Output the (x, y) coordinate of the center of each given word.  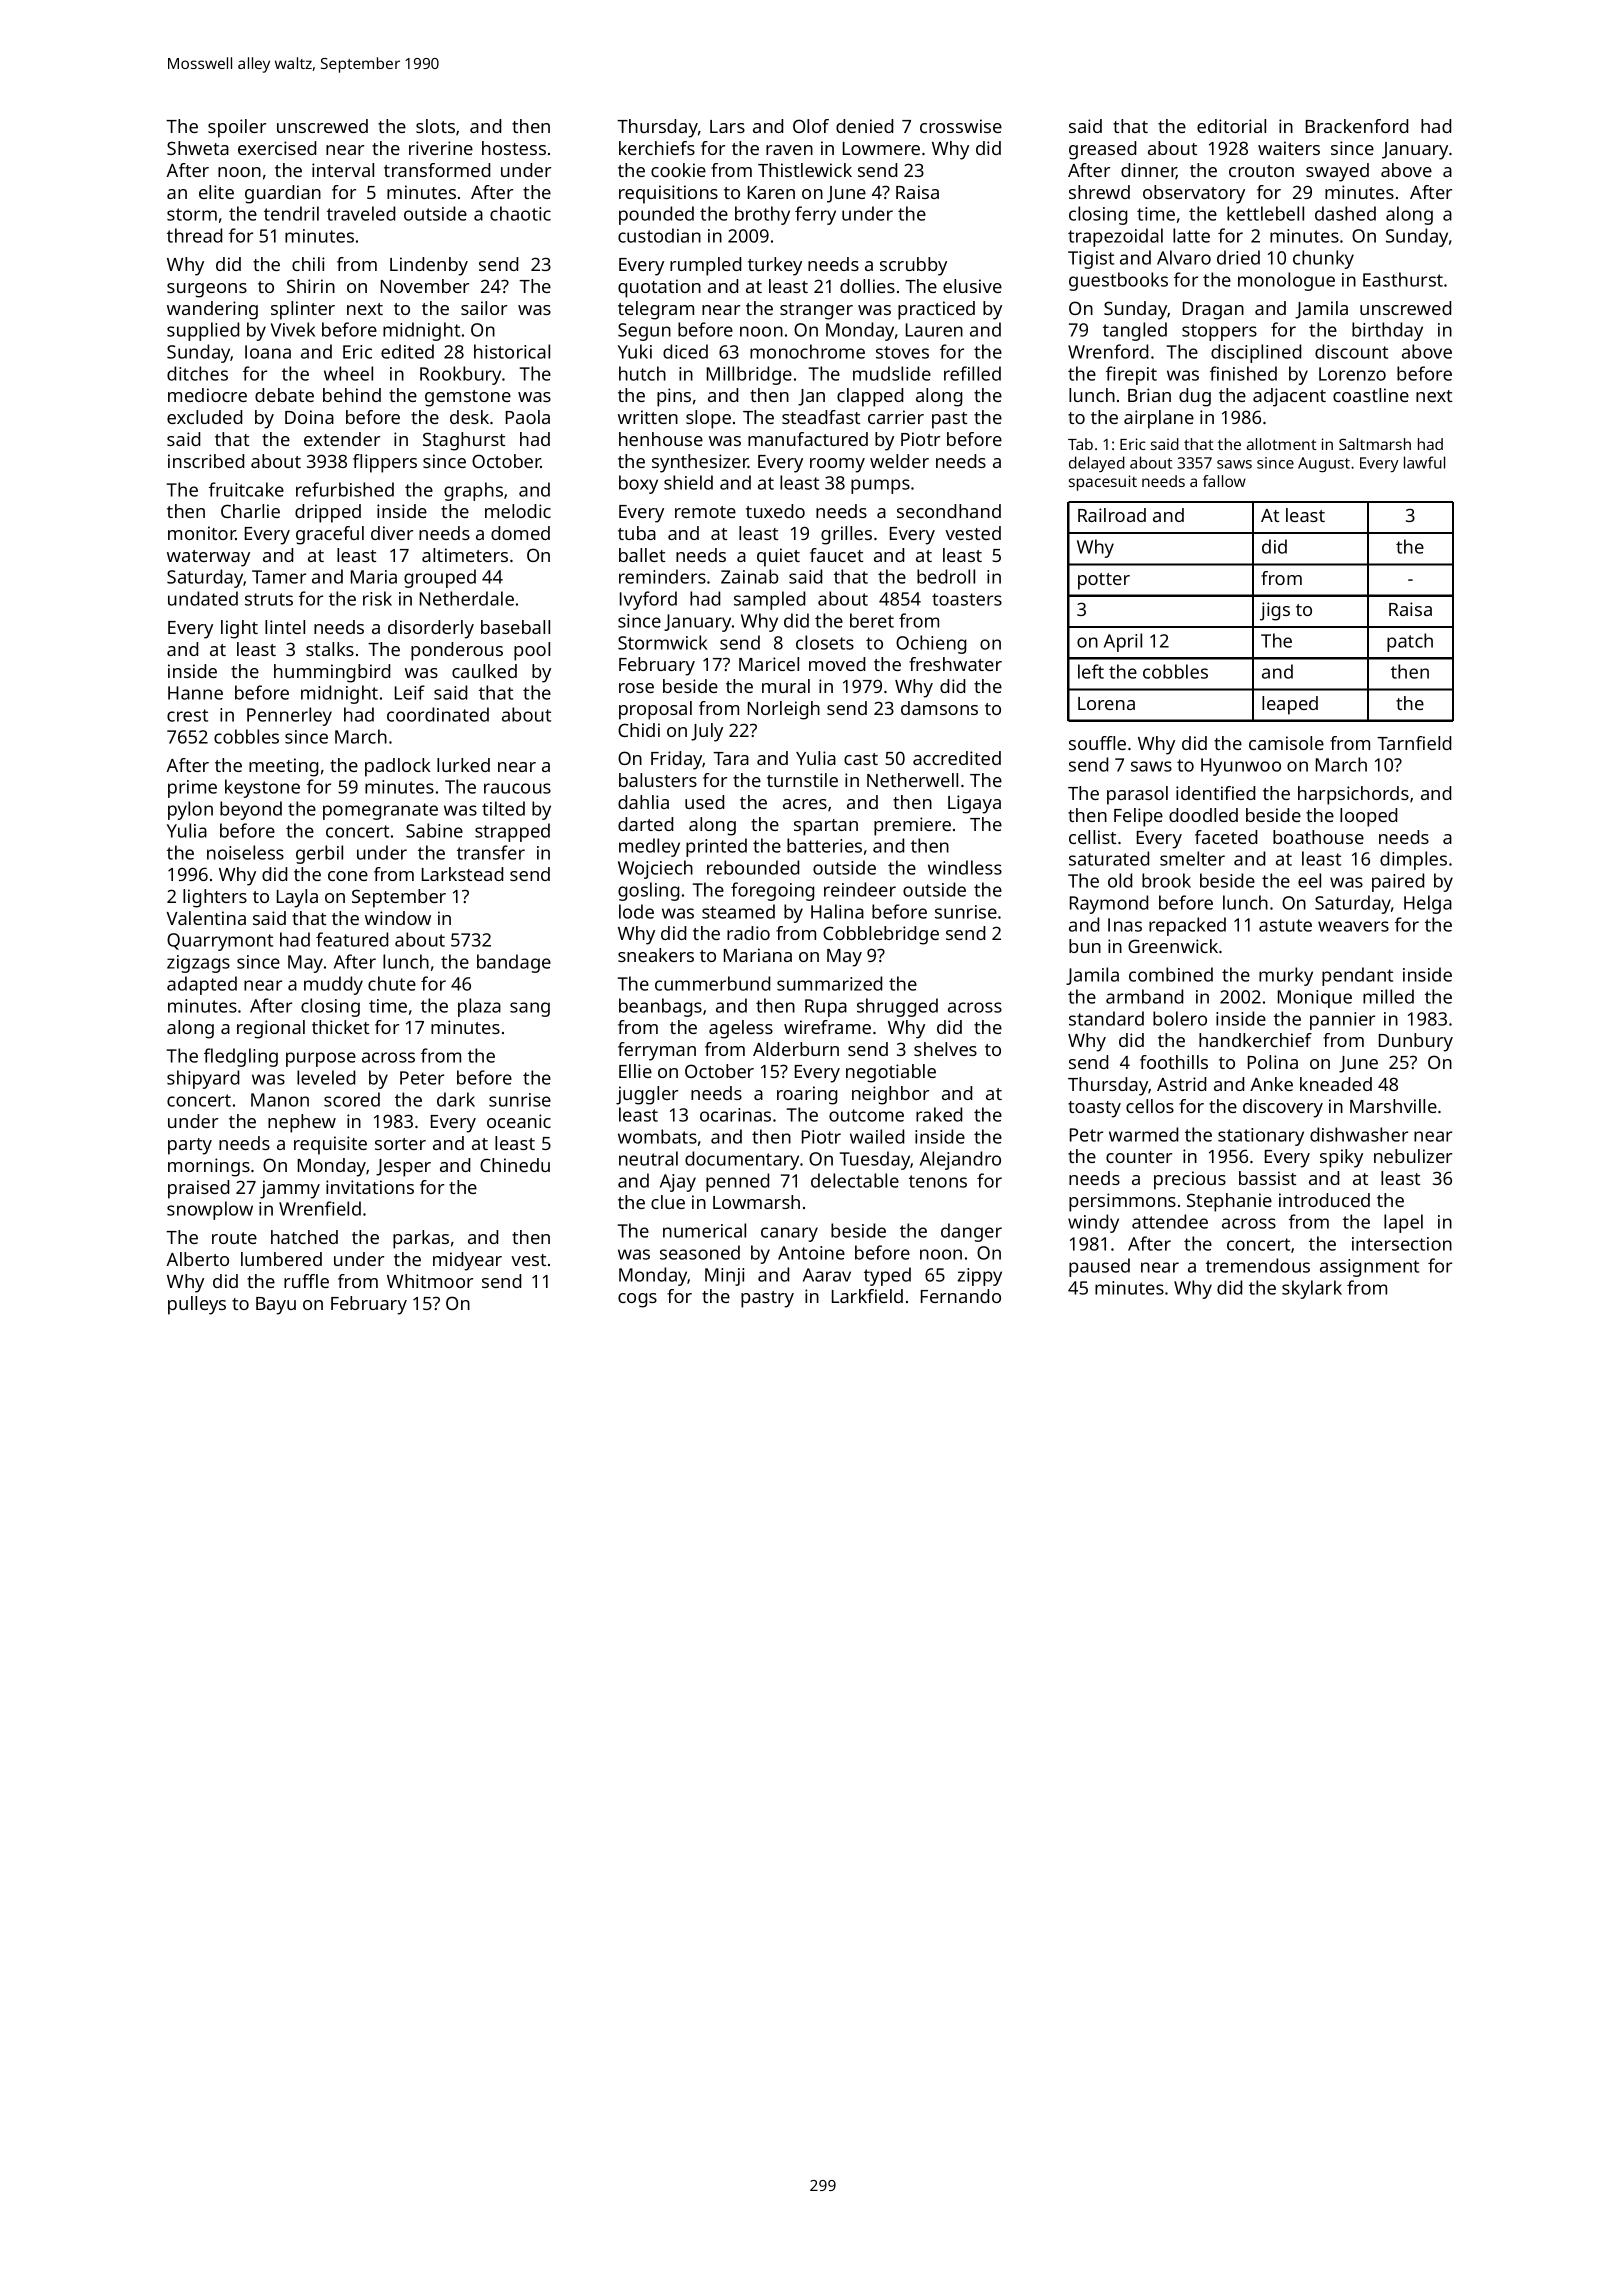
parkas (421, 1239)
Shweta (198, 148)
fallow (1224, 481)
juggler (647, 1095)
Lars (727, 126)
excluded (204, 417)
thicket (340, 1027)
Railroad (1112, 515)
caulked (484, 671)
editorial (1231, 126)
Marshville (1393, 1106)
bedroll (946, 576)
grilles (846, 535)
